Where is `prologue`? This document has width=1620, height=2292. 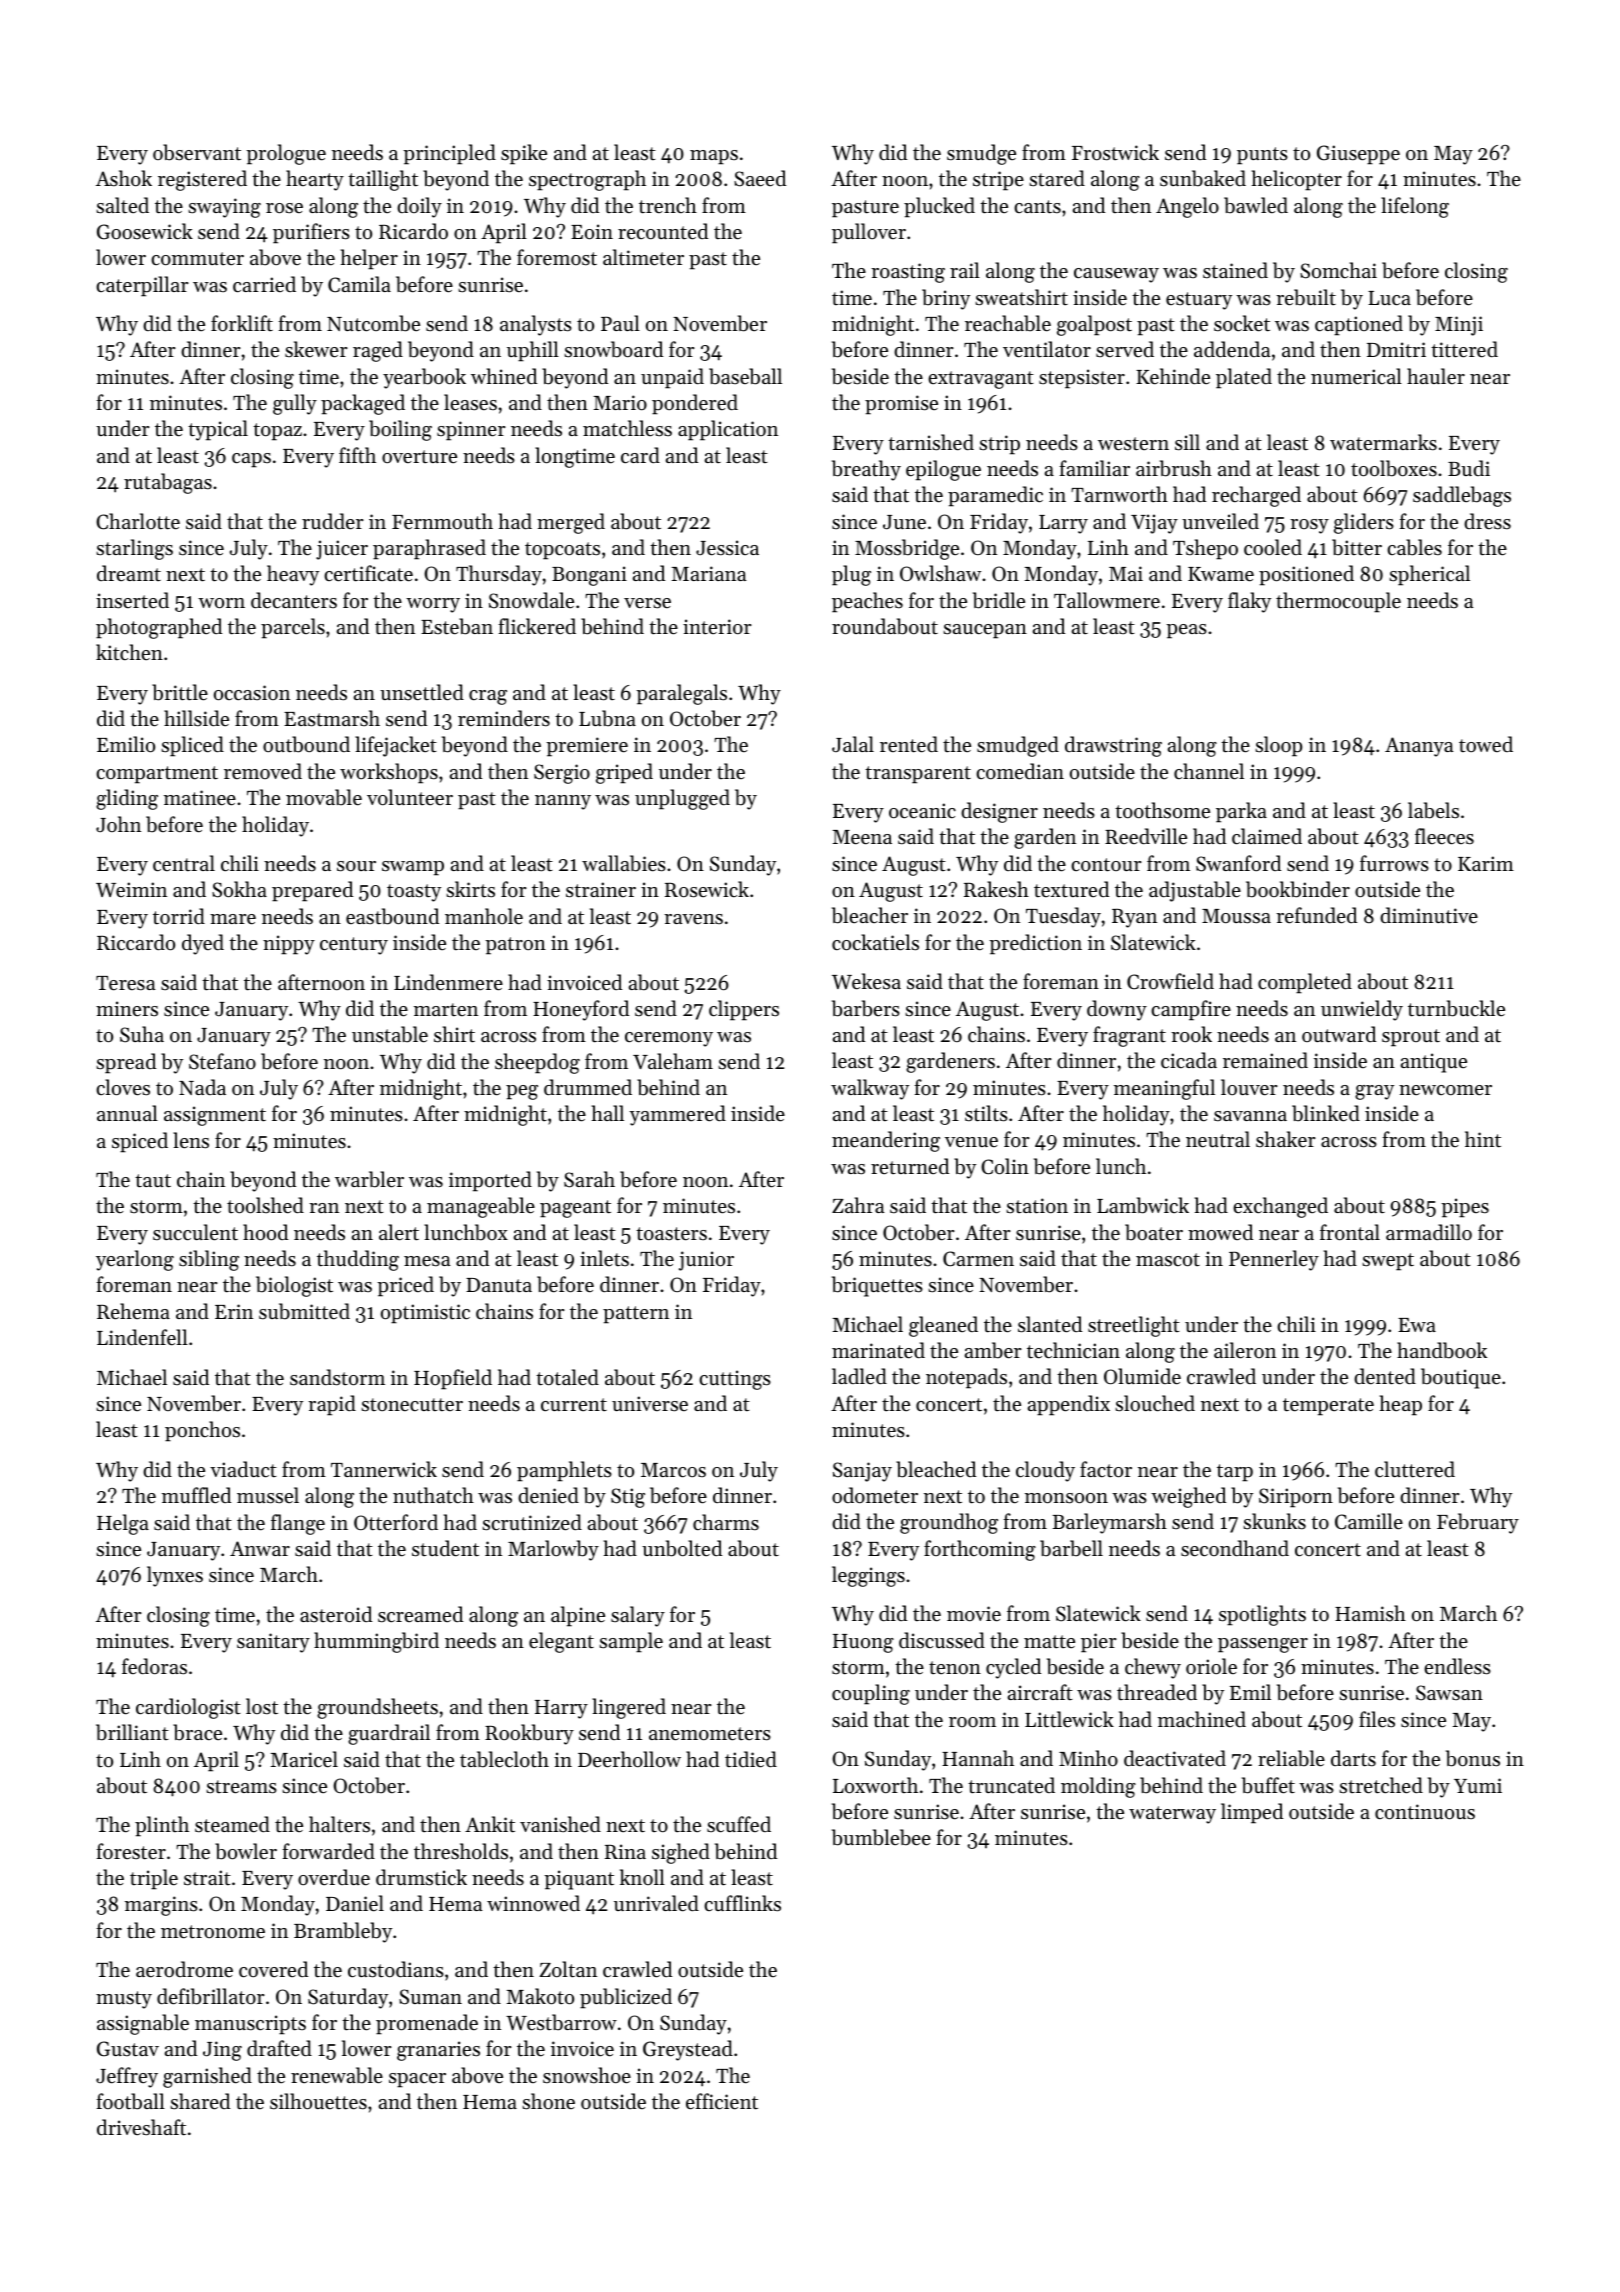 prologue is located at coordinates (286, 154).
